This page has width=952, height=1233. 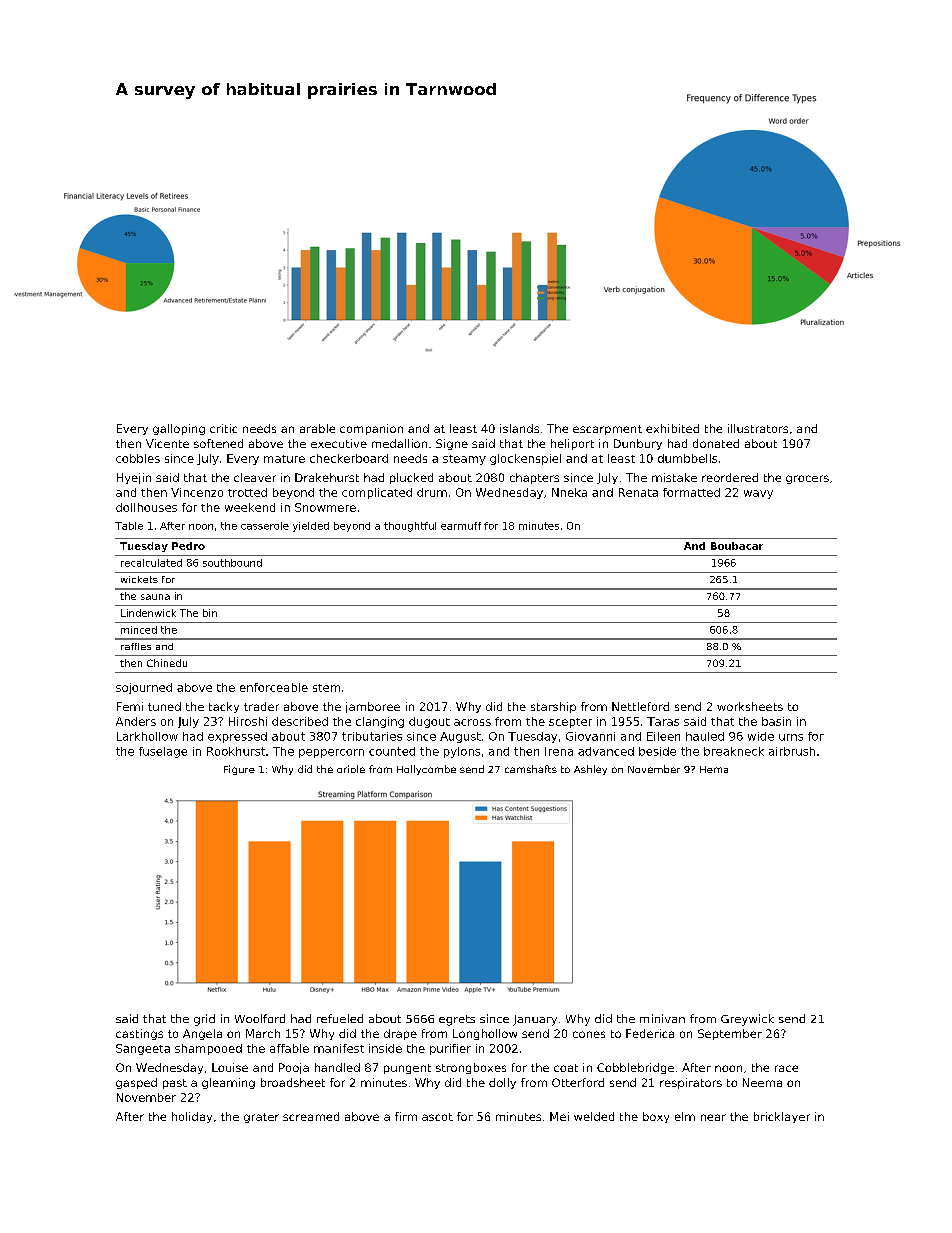 I want to click on illustrators, so click(x=758, y=428).
